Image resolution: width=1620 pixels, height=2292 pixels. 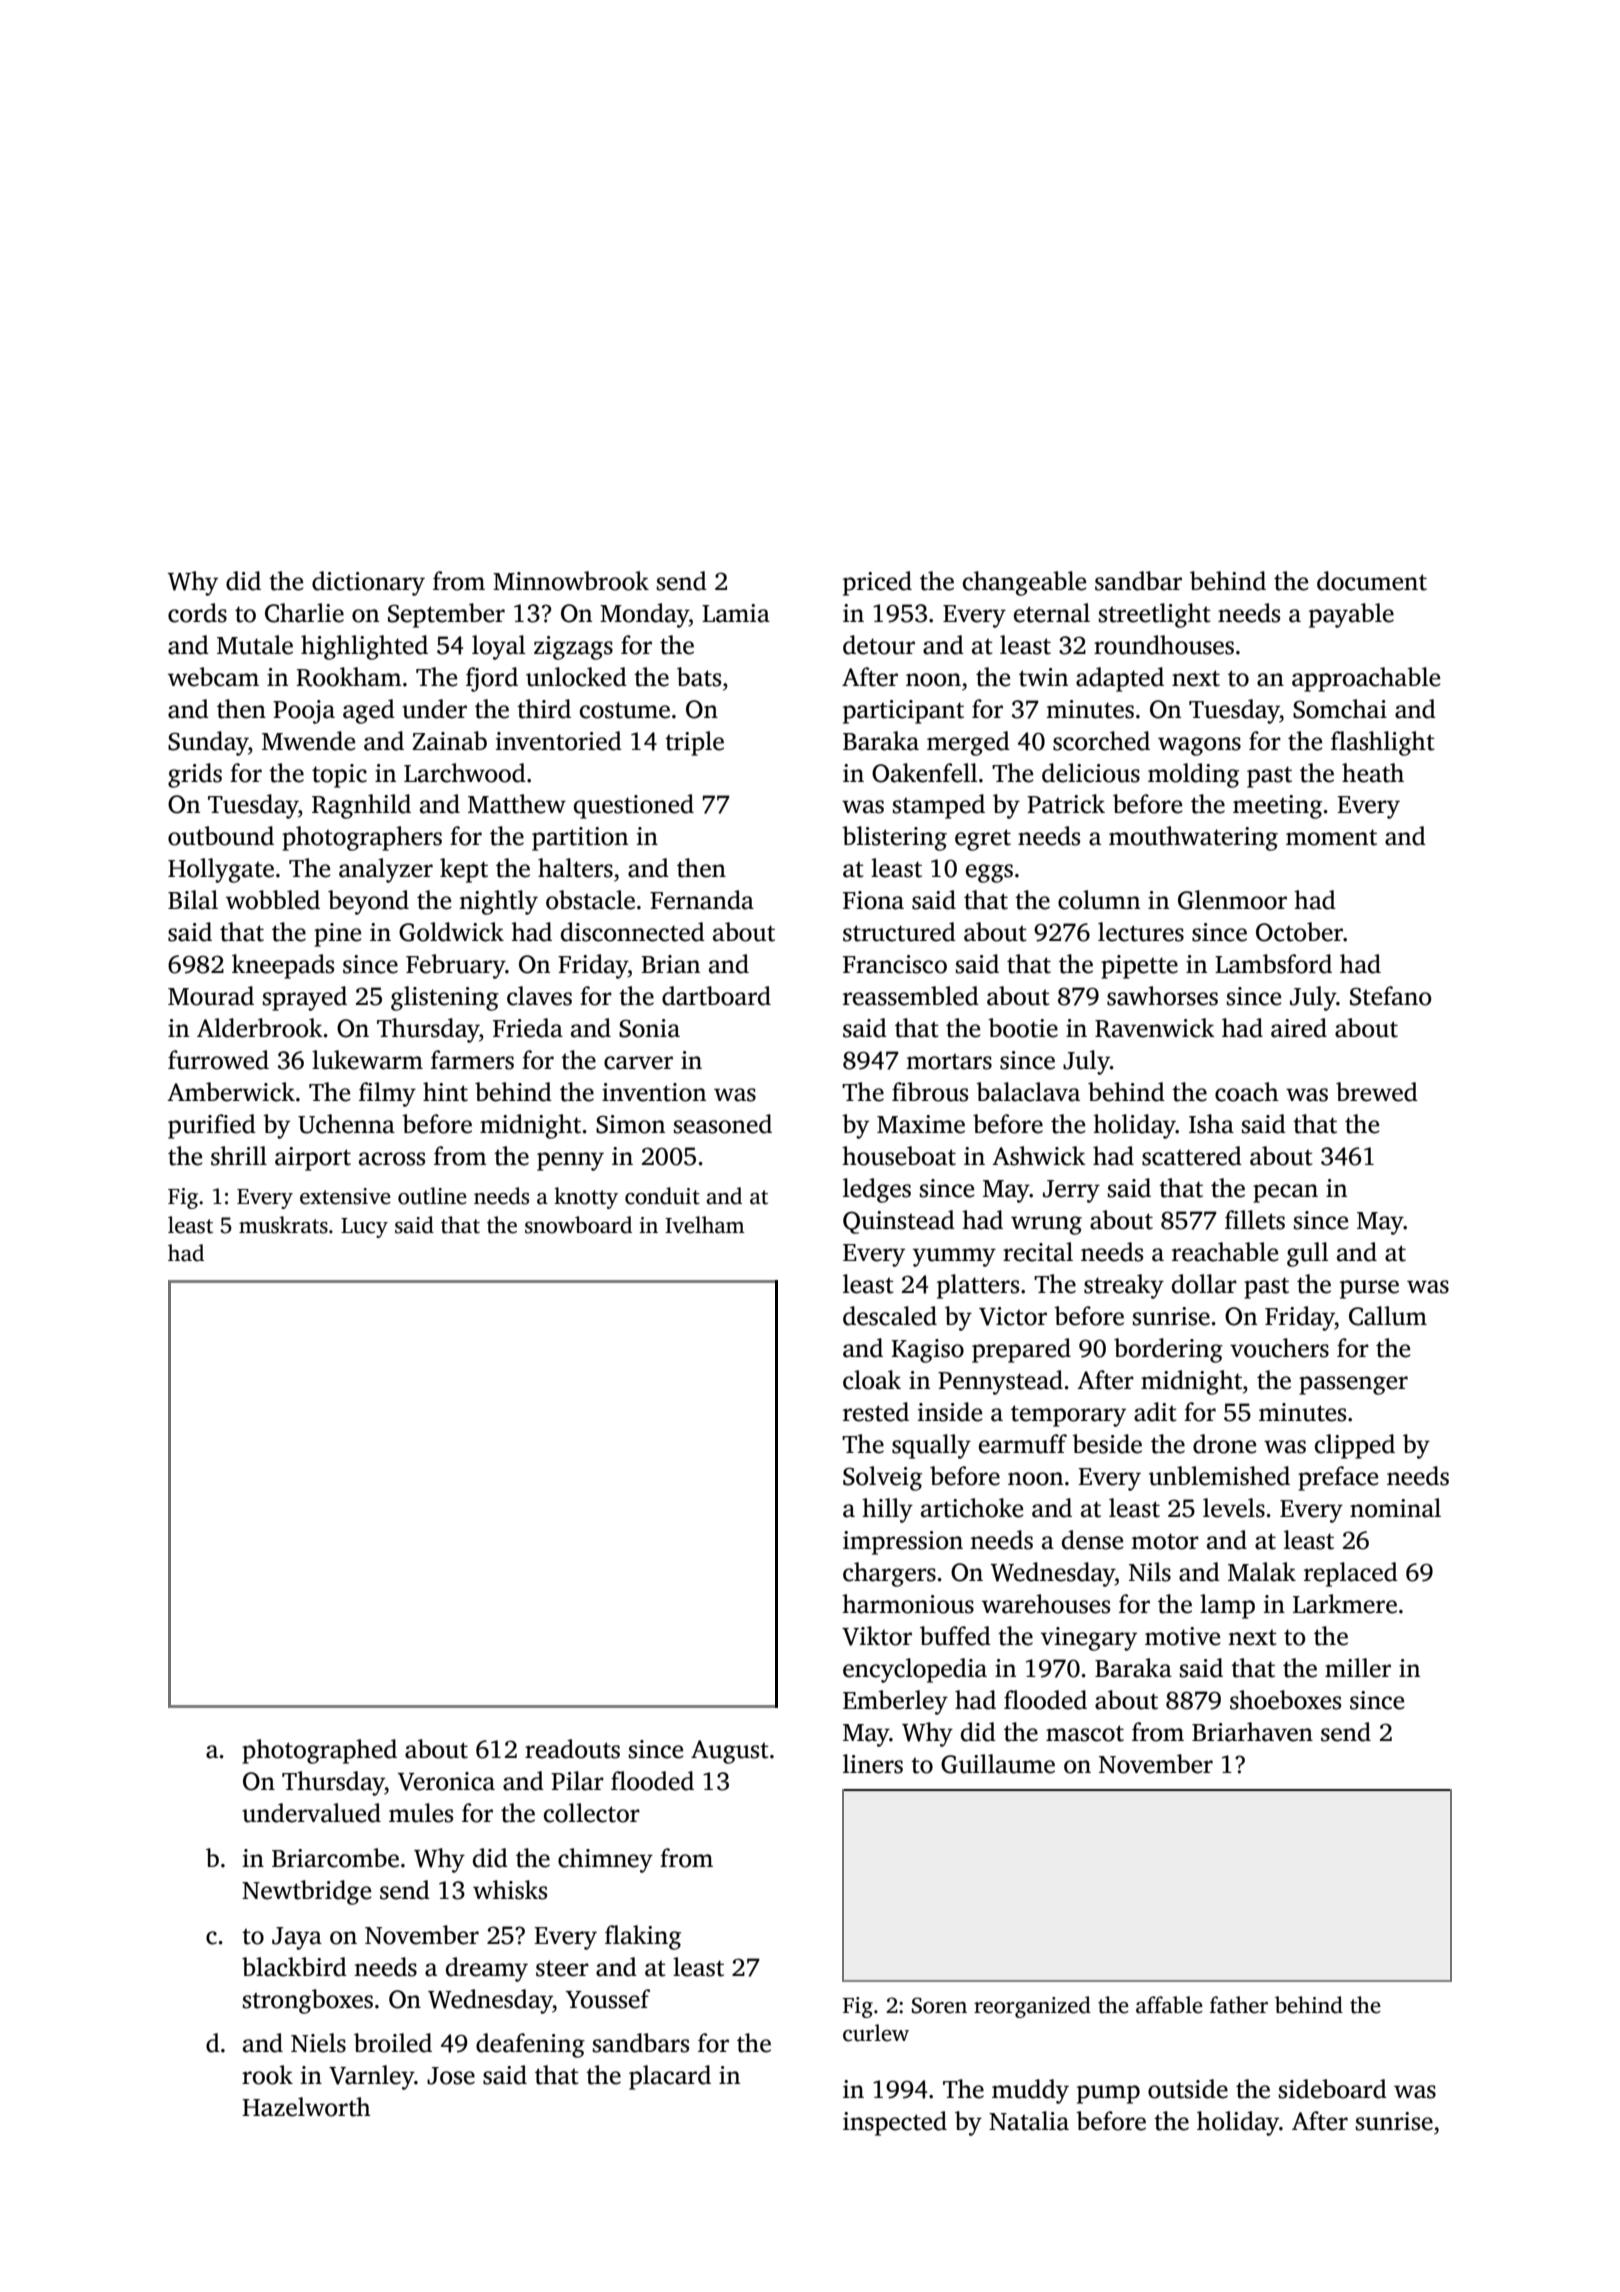 What do you see at coordinates (335, 1858) in the document?
I see `Briarcombe` at bounding box center [335, 1858].
